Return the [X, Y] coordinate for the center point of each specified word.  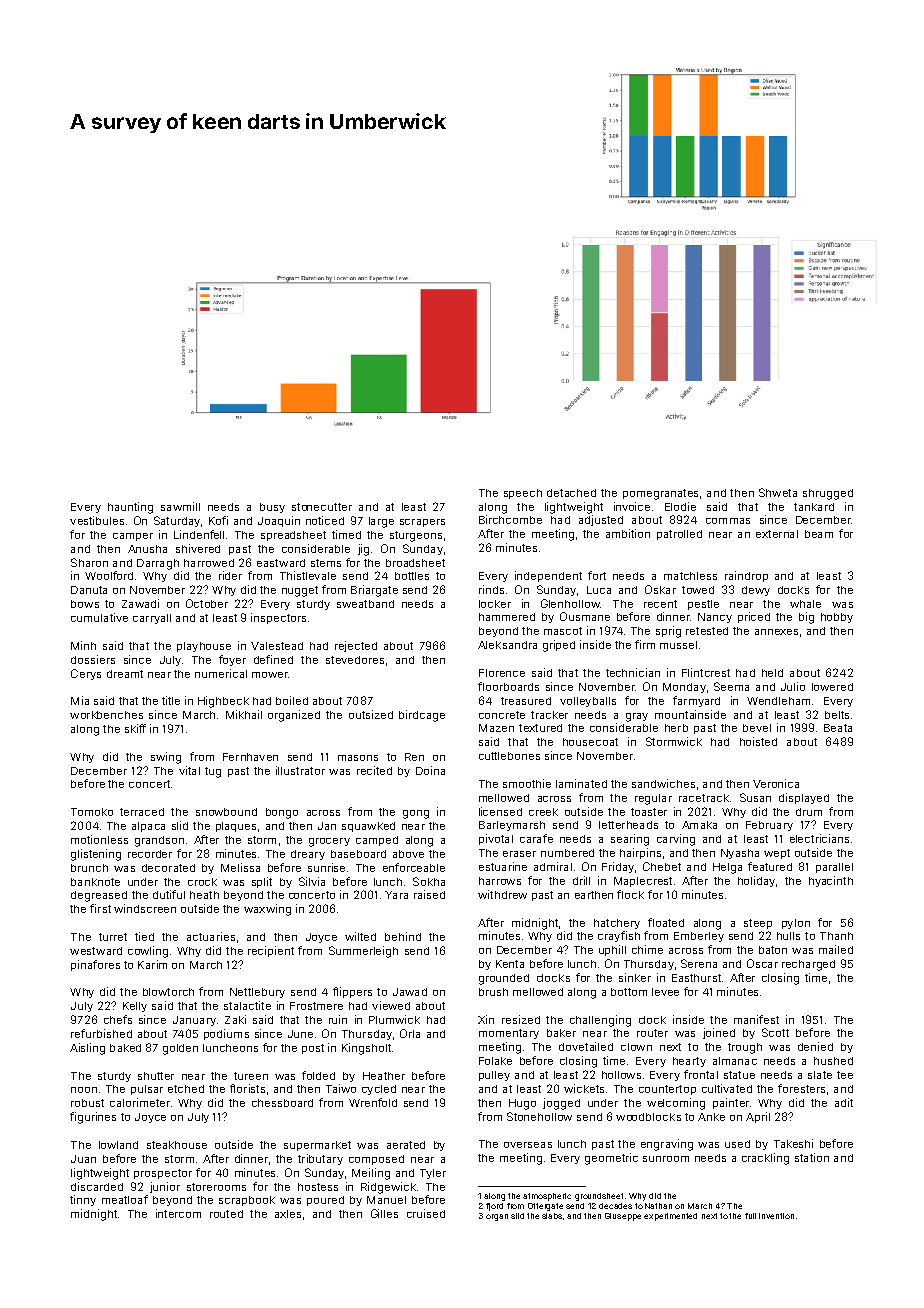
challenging [600, 1021]
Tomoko [92, 812]
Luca [599, 590]
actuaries [211, 936]
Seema [731, 686]
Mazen [496, 728]
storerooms [216, 1187]
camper [133, 537]
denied [815, 1046]
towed [698, 590]
